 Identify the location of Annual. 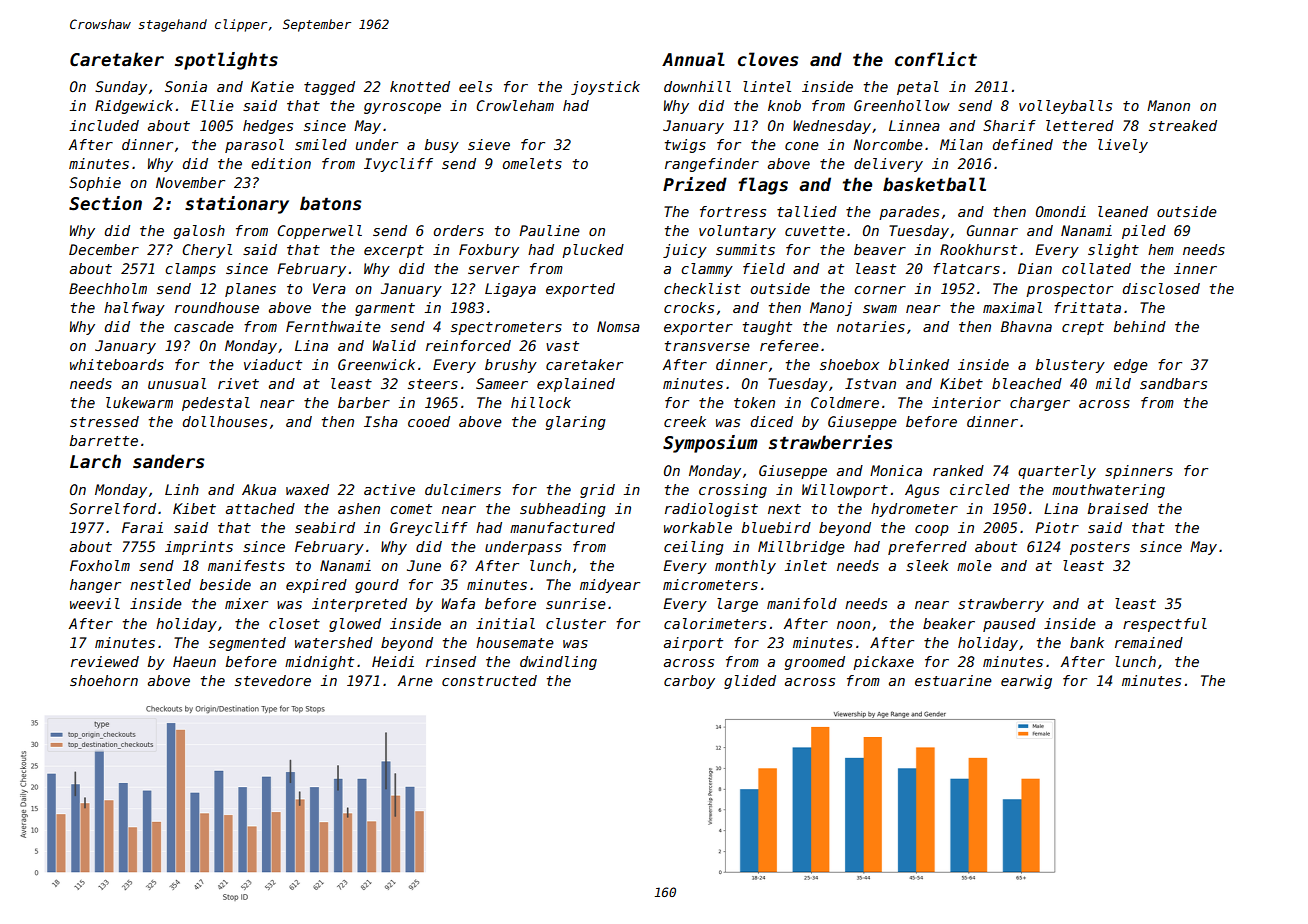
(693, 59).
